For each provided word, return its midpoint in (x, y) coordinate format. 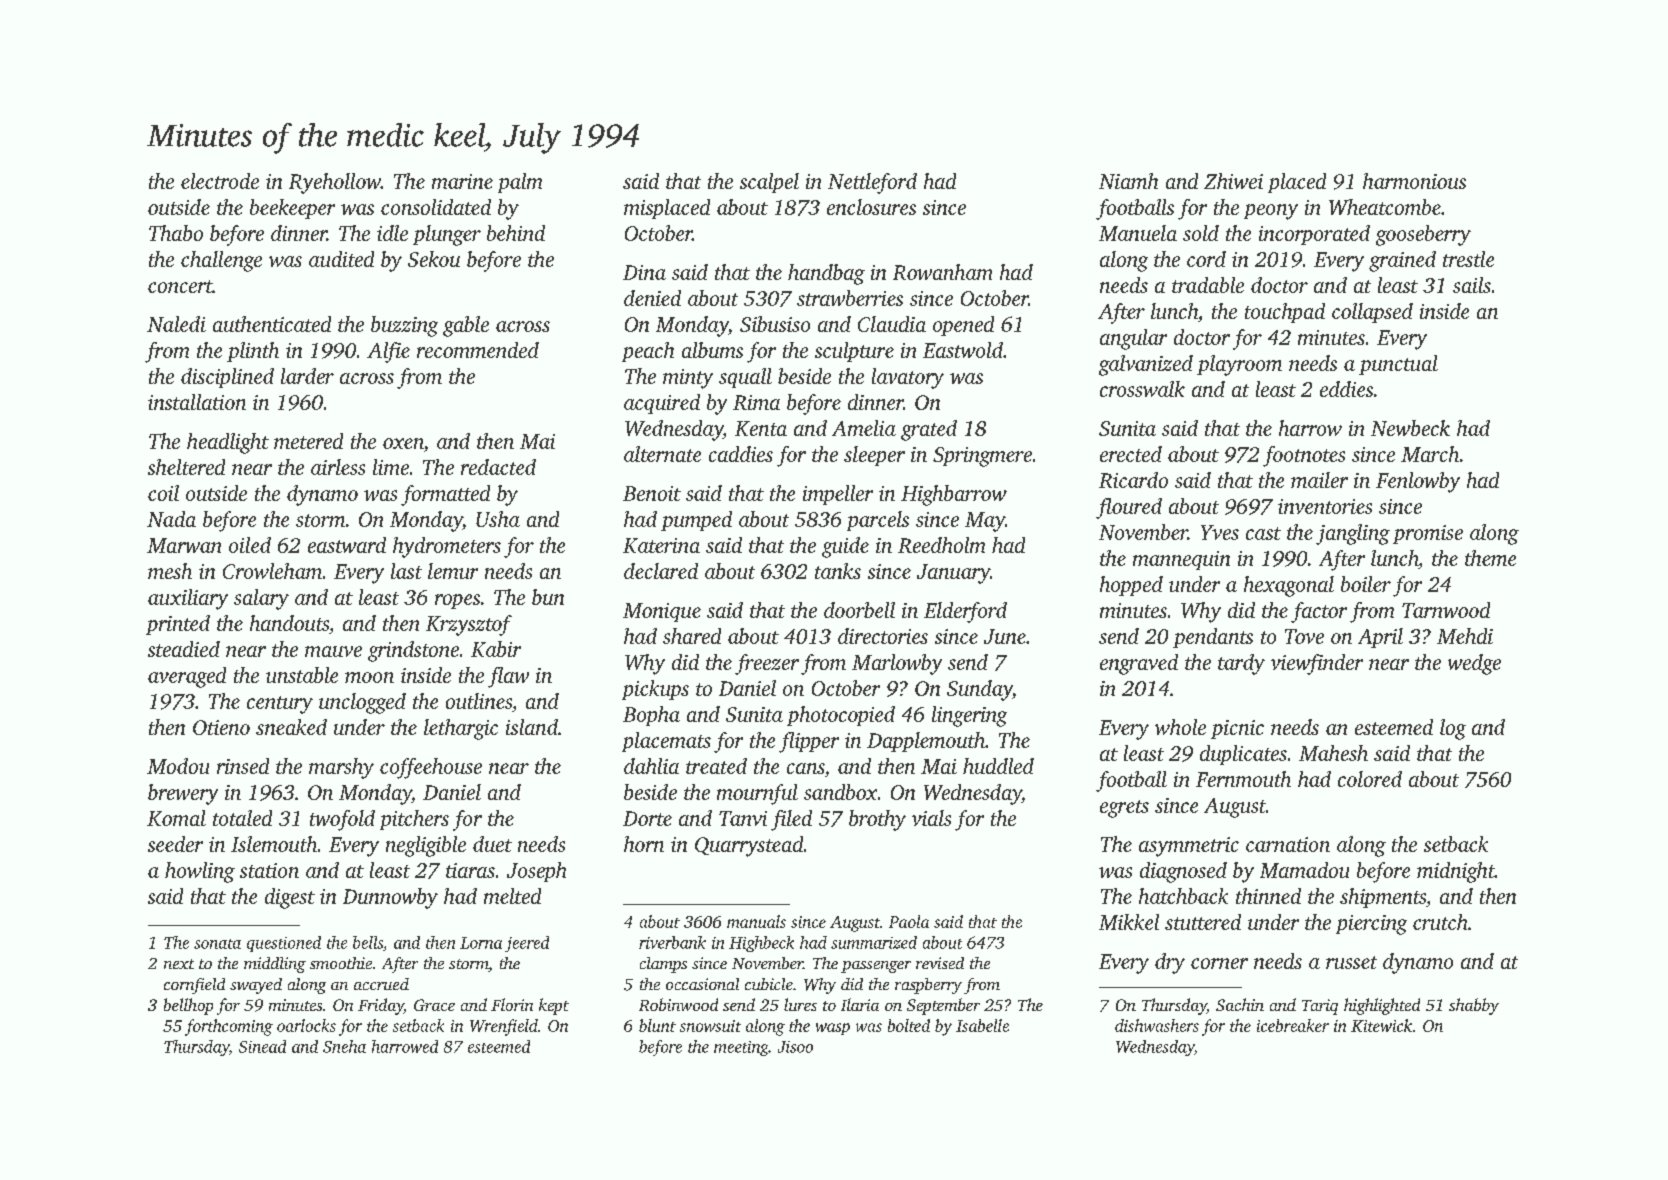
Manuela (1138, 233)
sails (1472, 285)
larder (307, 376)
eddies (1346, 389)
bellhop (188, 1006)
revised (940, 963)
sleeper (874, 456)
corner (1219, 963)
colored (1370, 779)
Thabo (176, 233)
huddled (998, 766)
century (280, 705)
